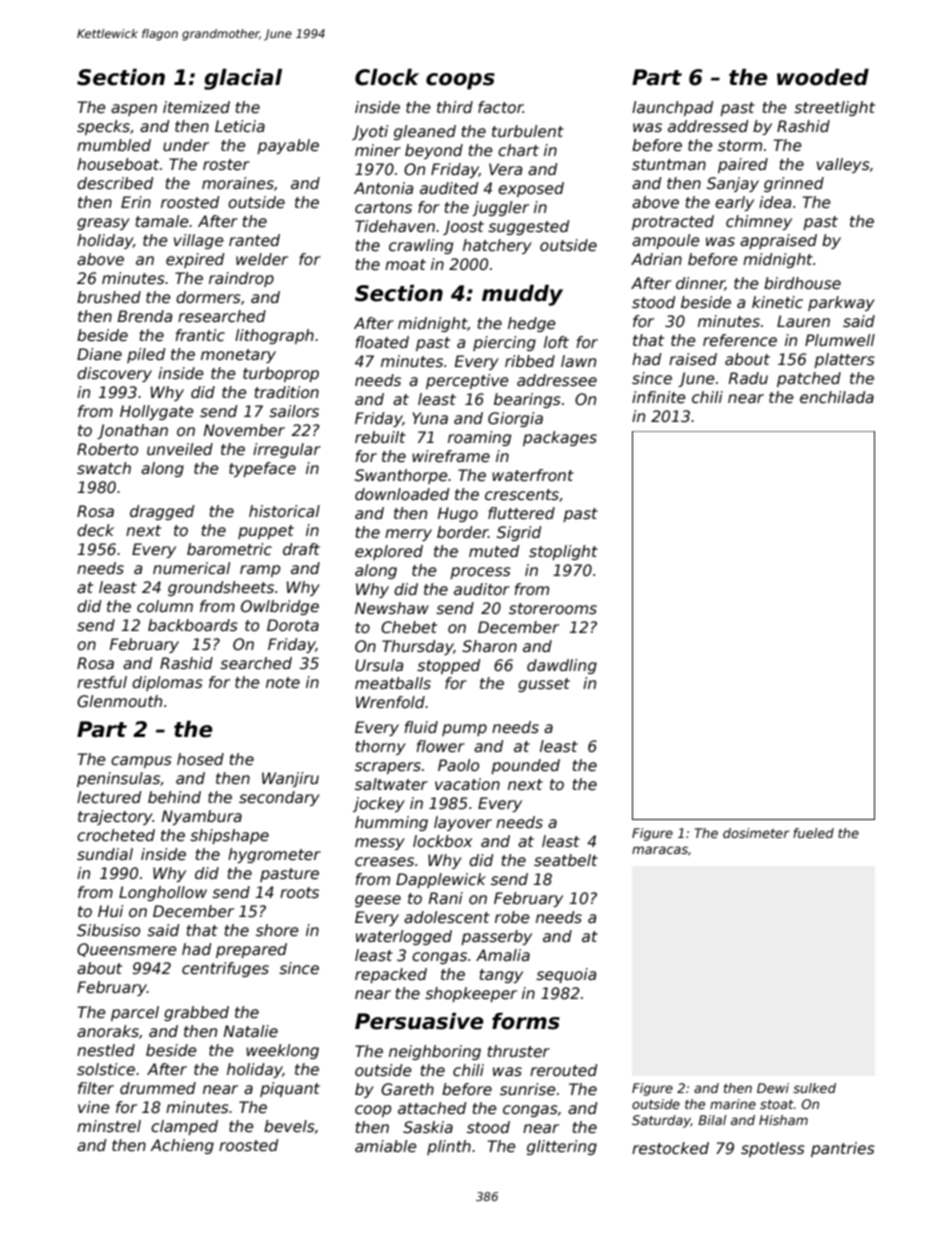 This page has height=1233, width=952. What do you see at coordinates (544, 685) in the page?
I see `gusset` at bounding box center [544, 685].
